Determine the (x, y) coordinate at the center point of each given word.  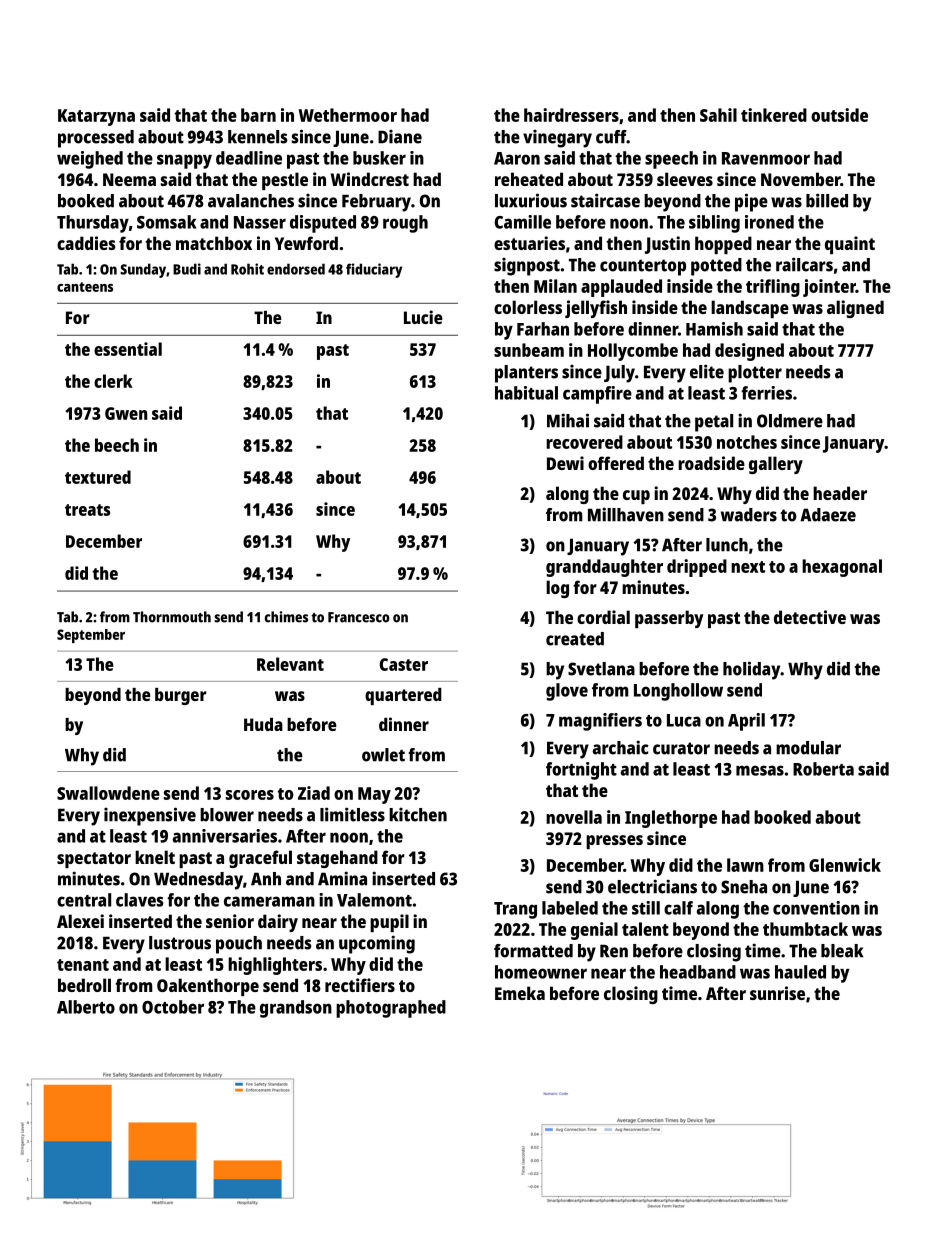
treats (87, 510)
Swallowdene (108, 793)
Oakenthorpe (208, 987)
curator (681, 748)
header (840, 493)
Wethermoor (348, 115)
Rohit (247, 269)
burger (180, 696)
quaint (850, 245)
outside (839, 115)
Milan (555, 286)
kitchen (418, 814)
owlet (383, 755)
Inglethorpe (671, 819)
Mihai (568, 420)
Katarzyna (96, 117)
